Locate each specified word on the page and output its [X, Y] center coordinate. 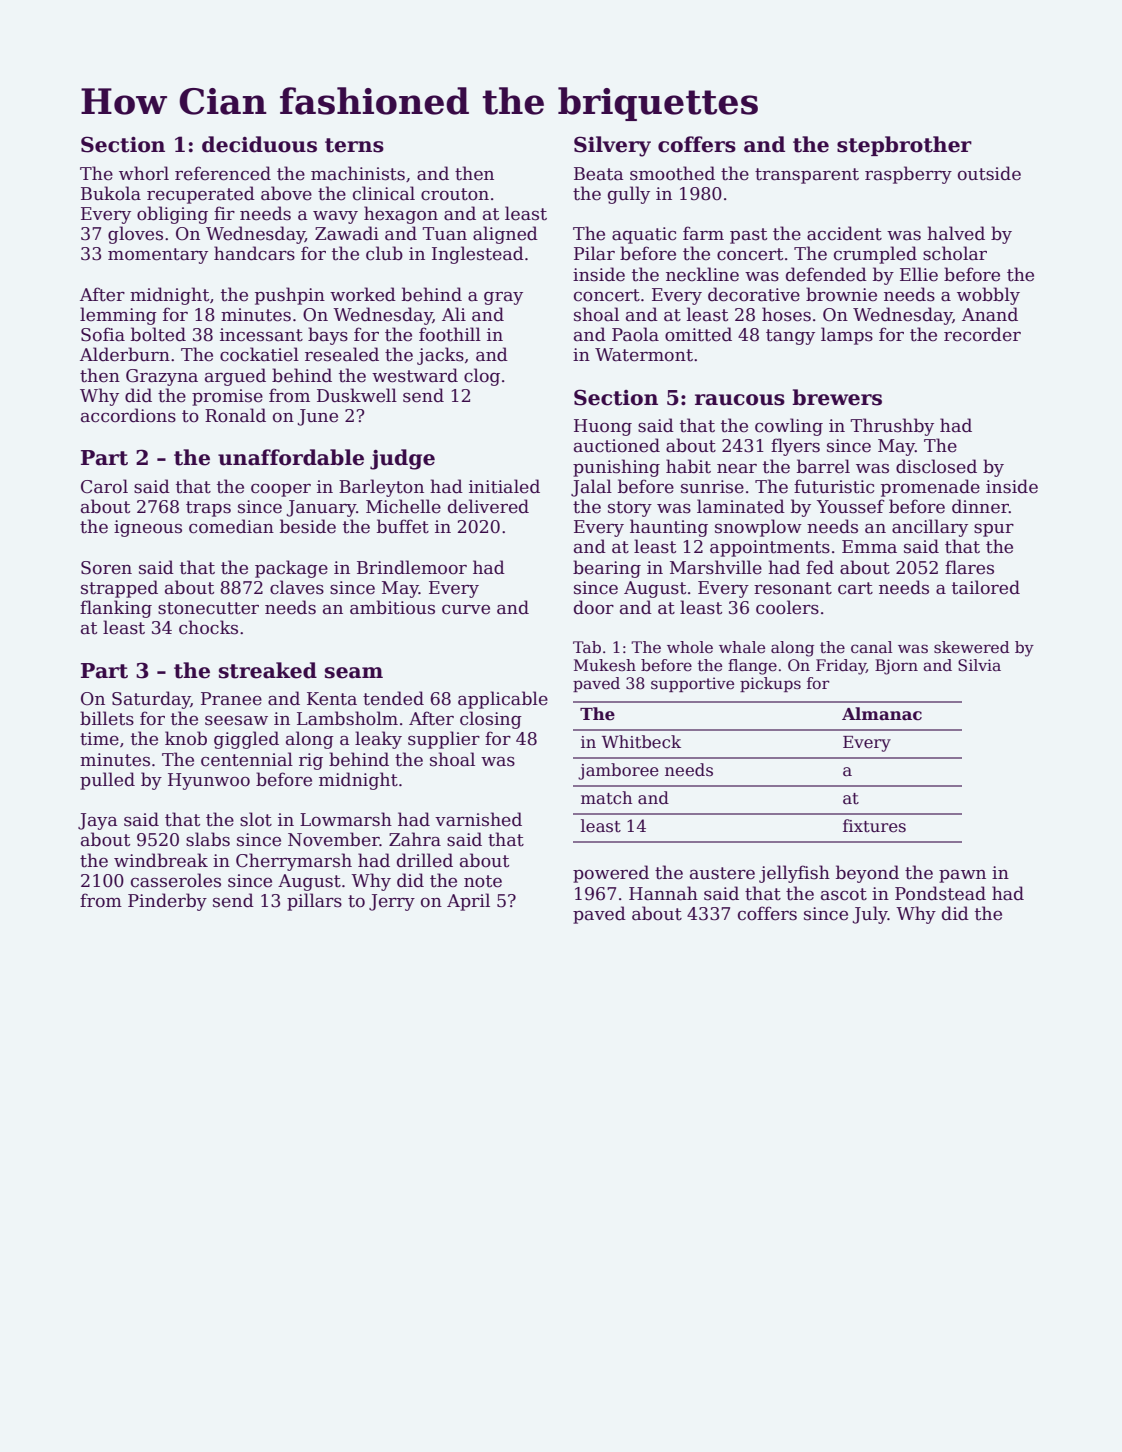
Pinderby [167, 902]
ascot [844, 894]
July [870, 915]
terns [354, 145]
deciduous [259, 144]
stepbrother [904, 146]
